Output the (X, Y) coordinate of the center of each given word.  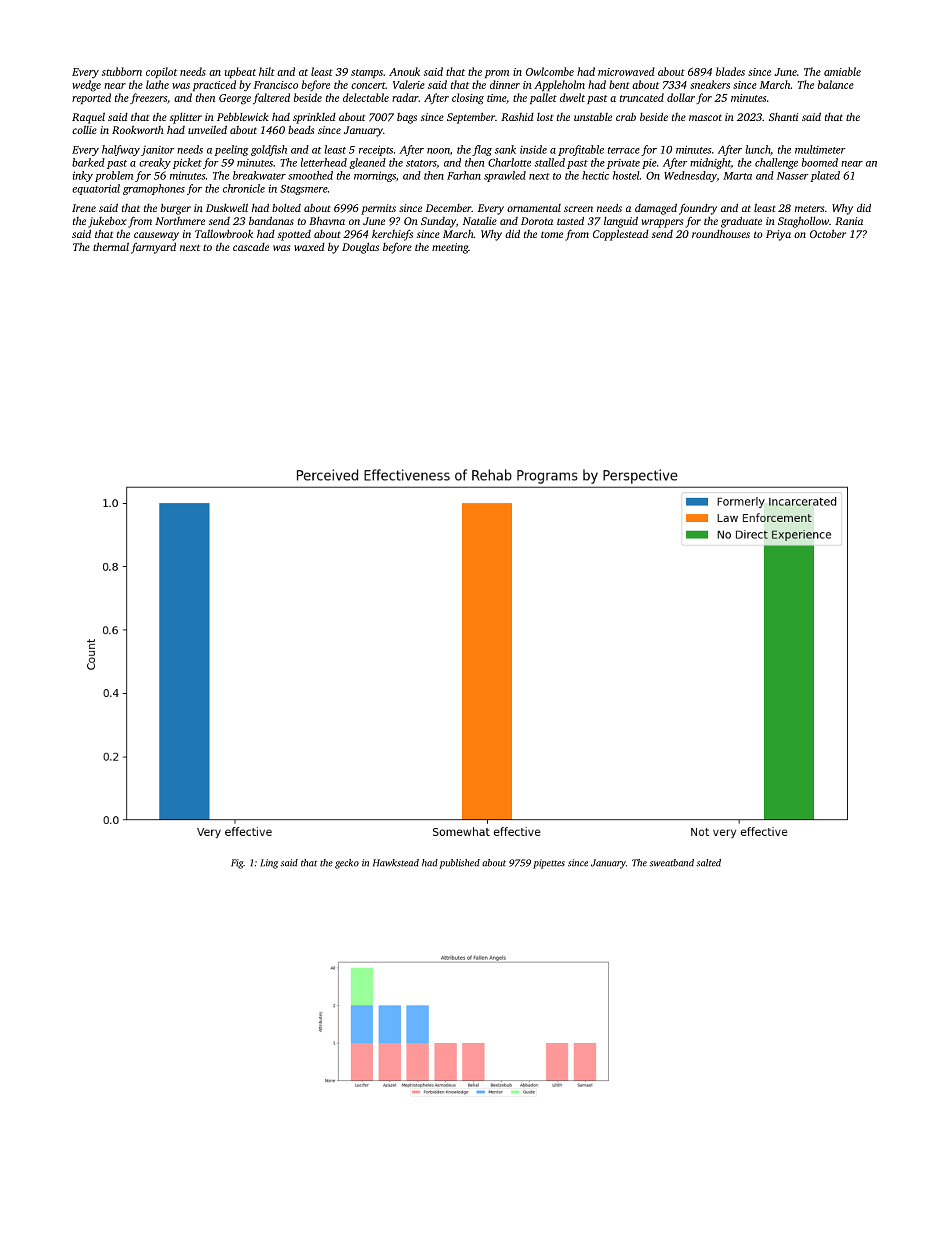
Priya (778, 235)
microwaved (626, 71)
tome (552, 235)
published (459, 864)
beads (301, 129)
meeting (450, 248)
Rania (849, 221)
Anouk (404, 71)
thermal (111, 246)
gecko (347, 864)
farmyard (153, 248)
